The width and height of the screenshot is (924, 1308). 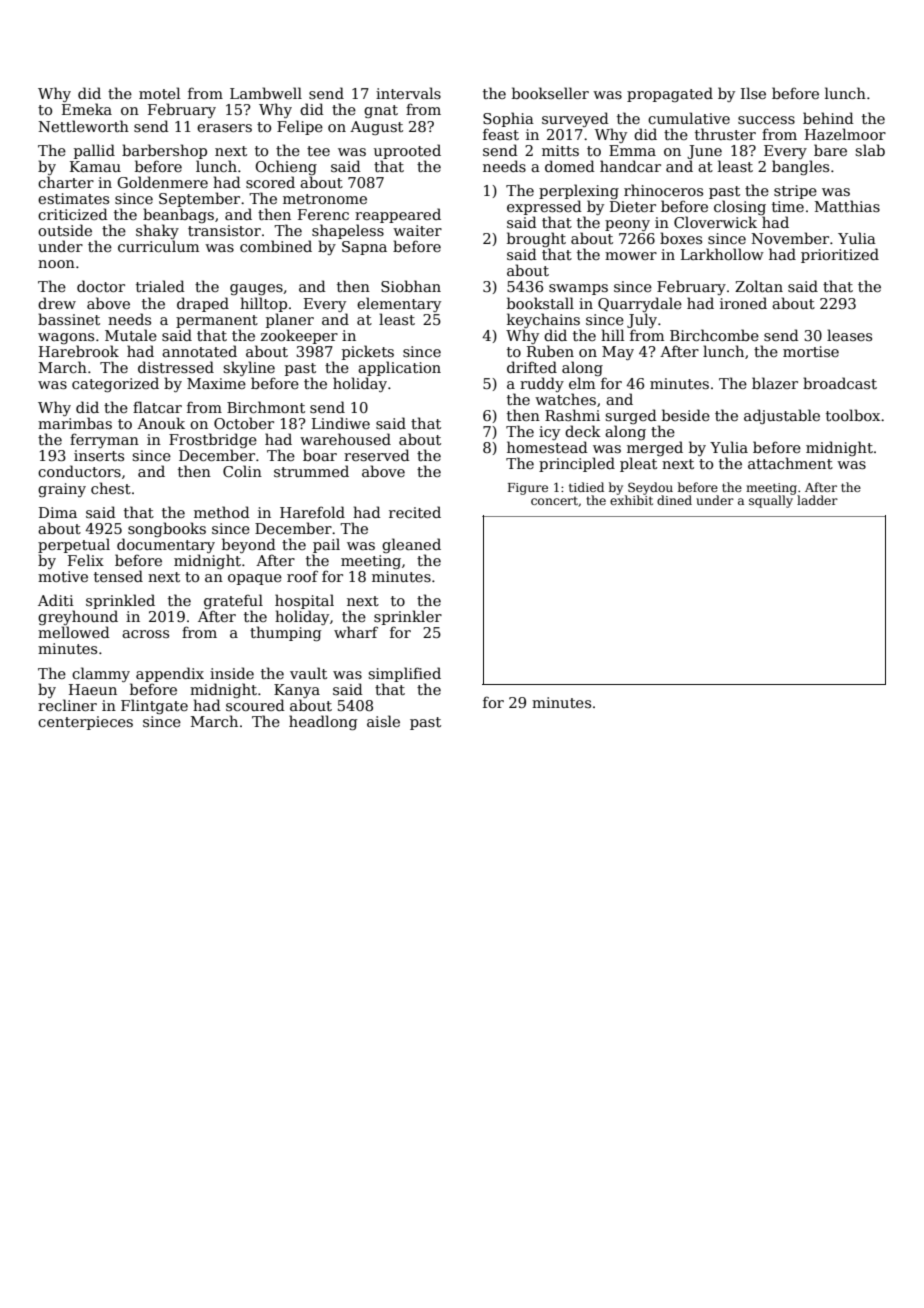 What do you see at coordinates (722, 254) in the screenshot?
I see `Larkhollow` at bounding box center [722, 254].
